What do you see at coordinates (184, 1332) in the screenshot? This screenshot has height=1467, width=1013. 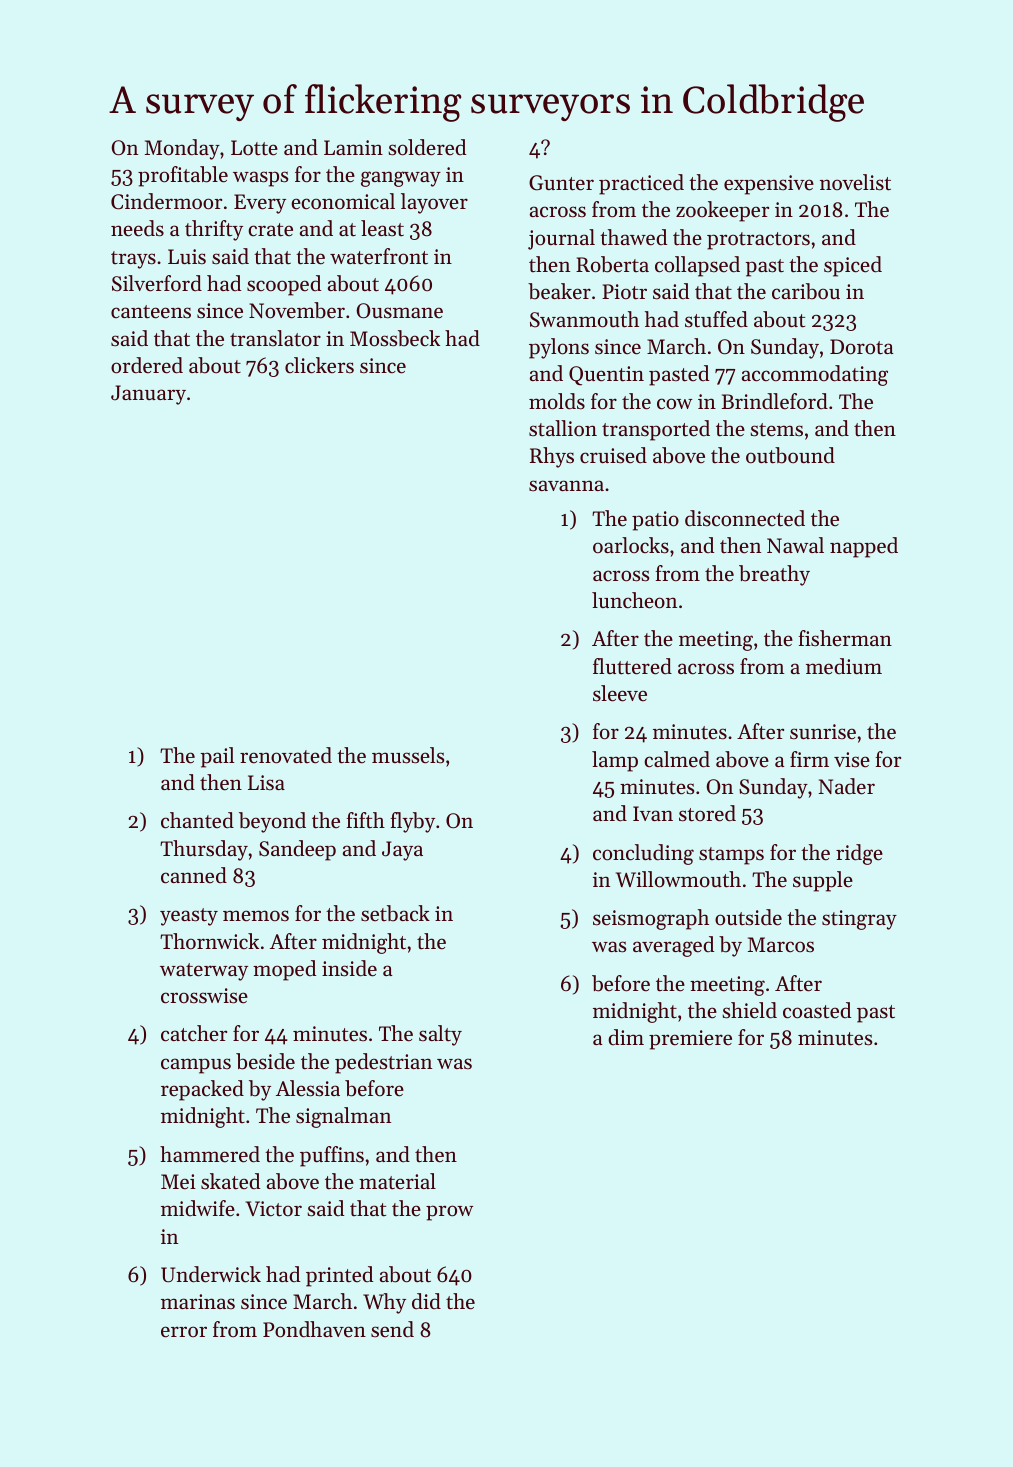 I see `error` at bounding box center [184, 1332].
